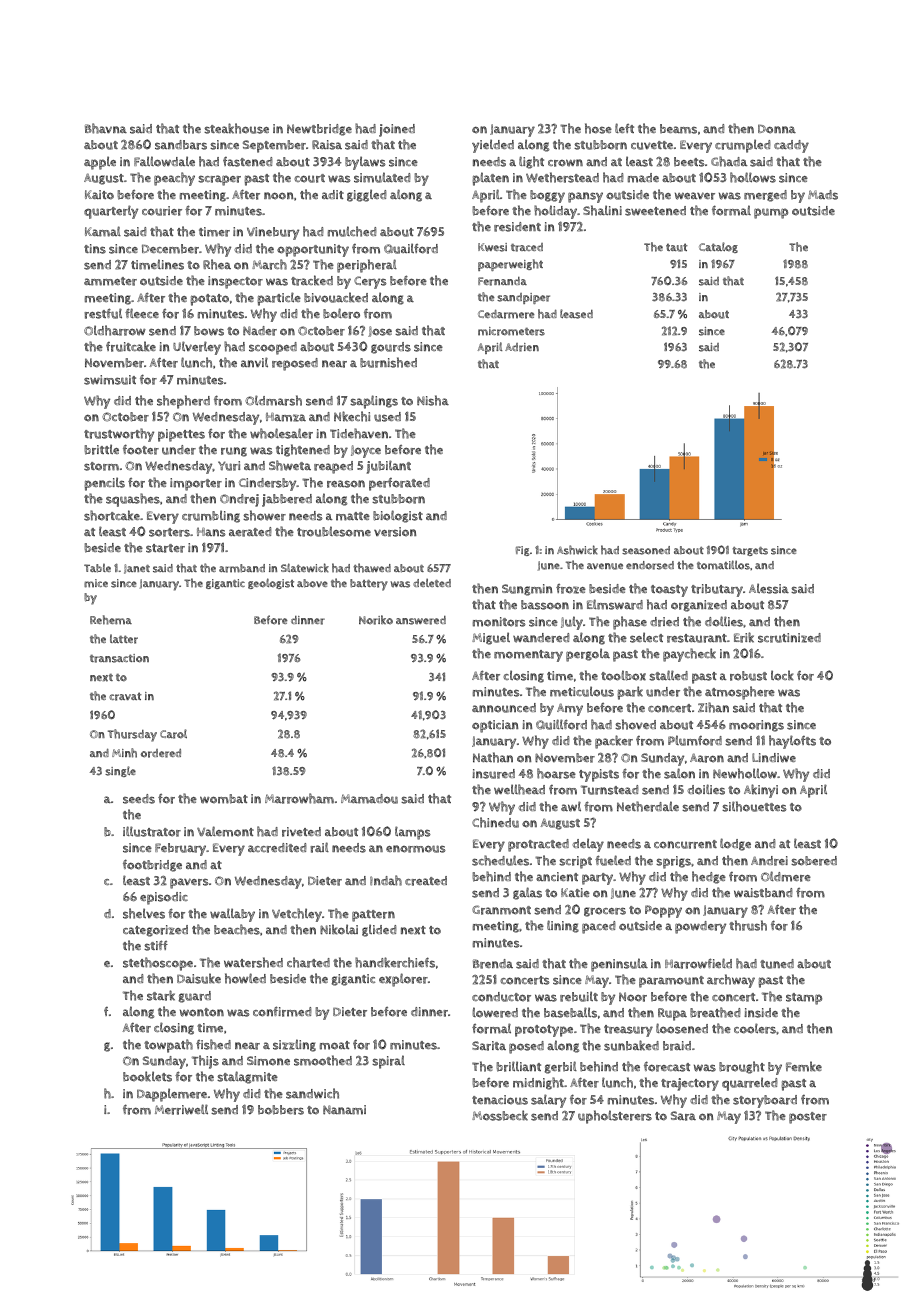 The height and width of the screenshot is (1308, 924). What do you see at coordinates (395, 962) in the screenshot?
I see `handkerchiefs` at bounding box center [395, 962].
